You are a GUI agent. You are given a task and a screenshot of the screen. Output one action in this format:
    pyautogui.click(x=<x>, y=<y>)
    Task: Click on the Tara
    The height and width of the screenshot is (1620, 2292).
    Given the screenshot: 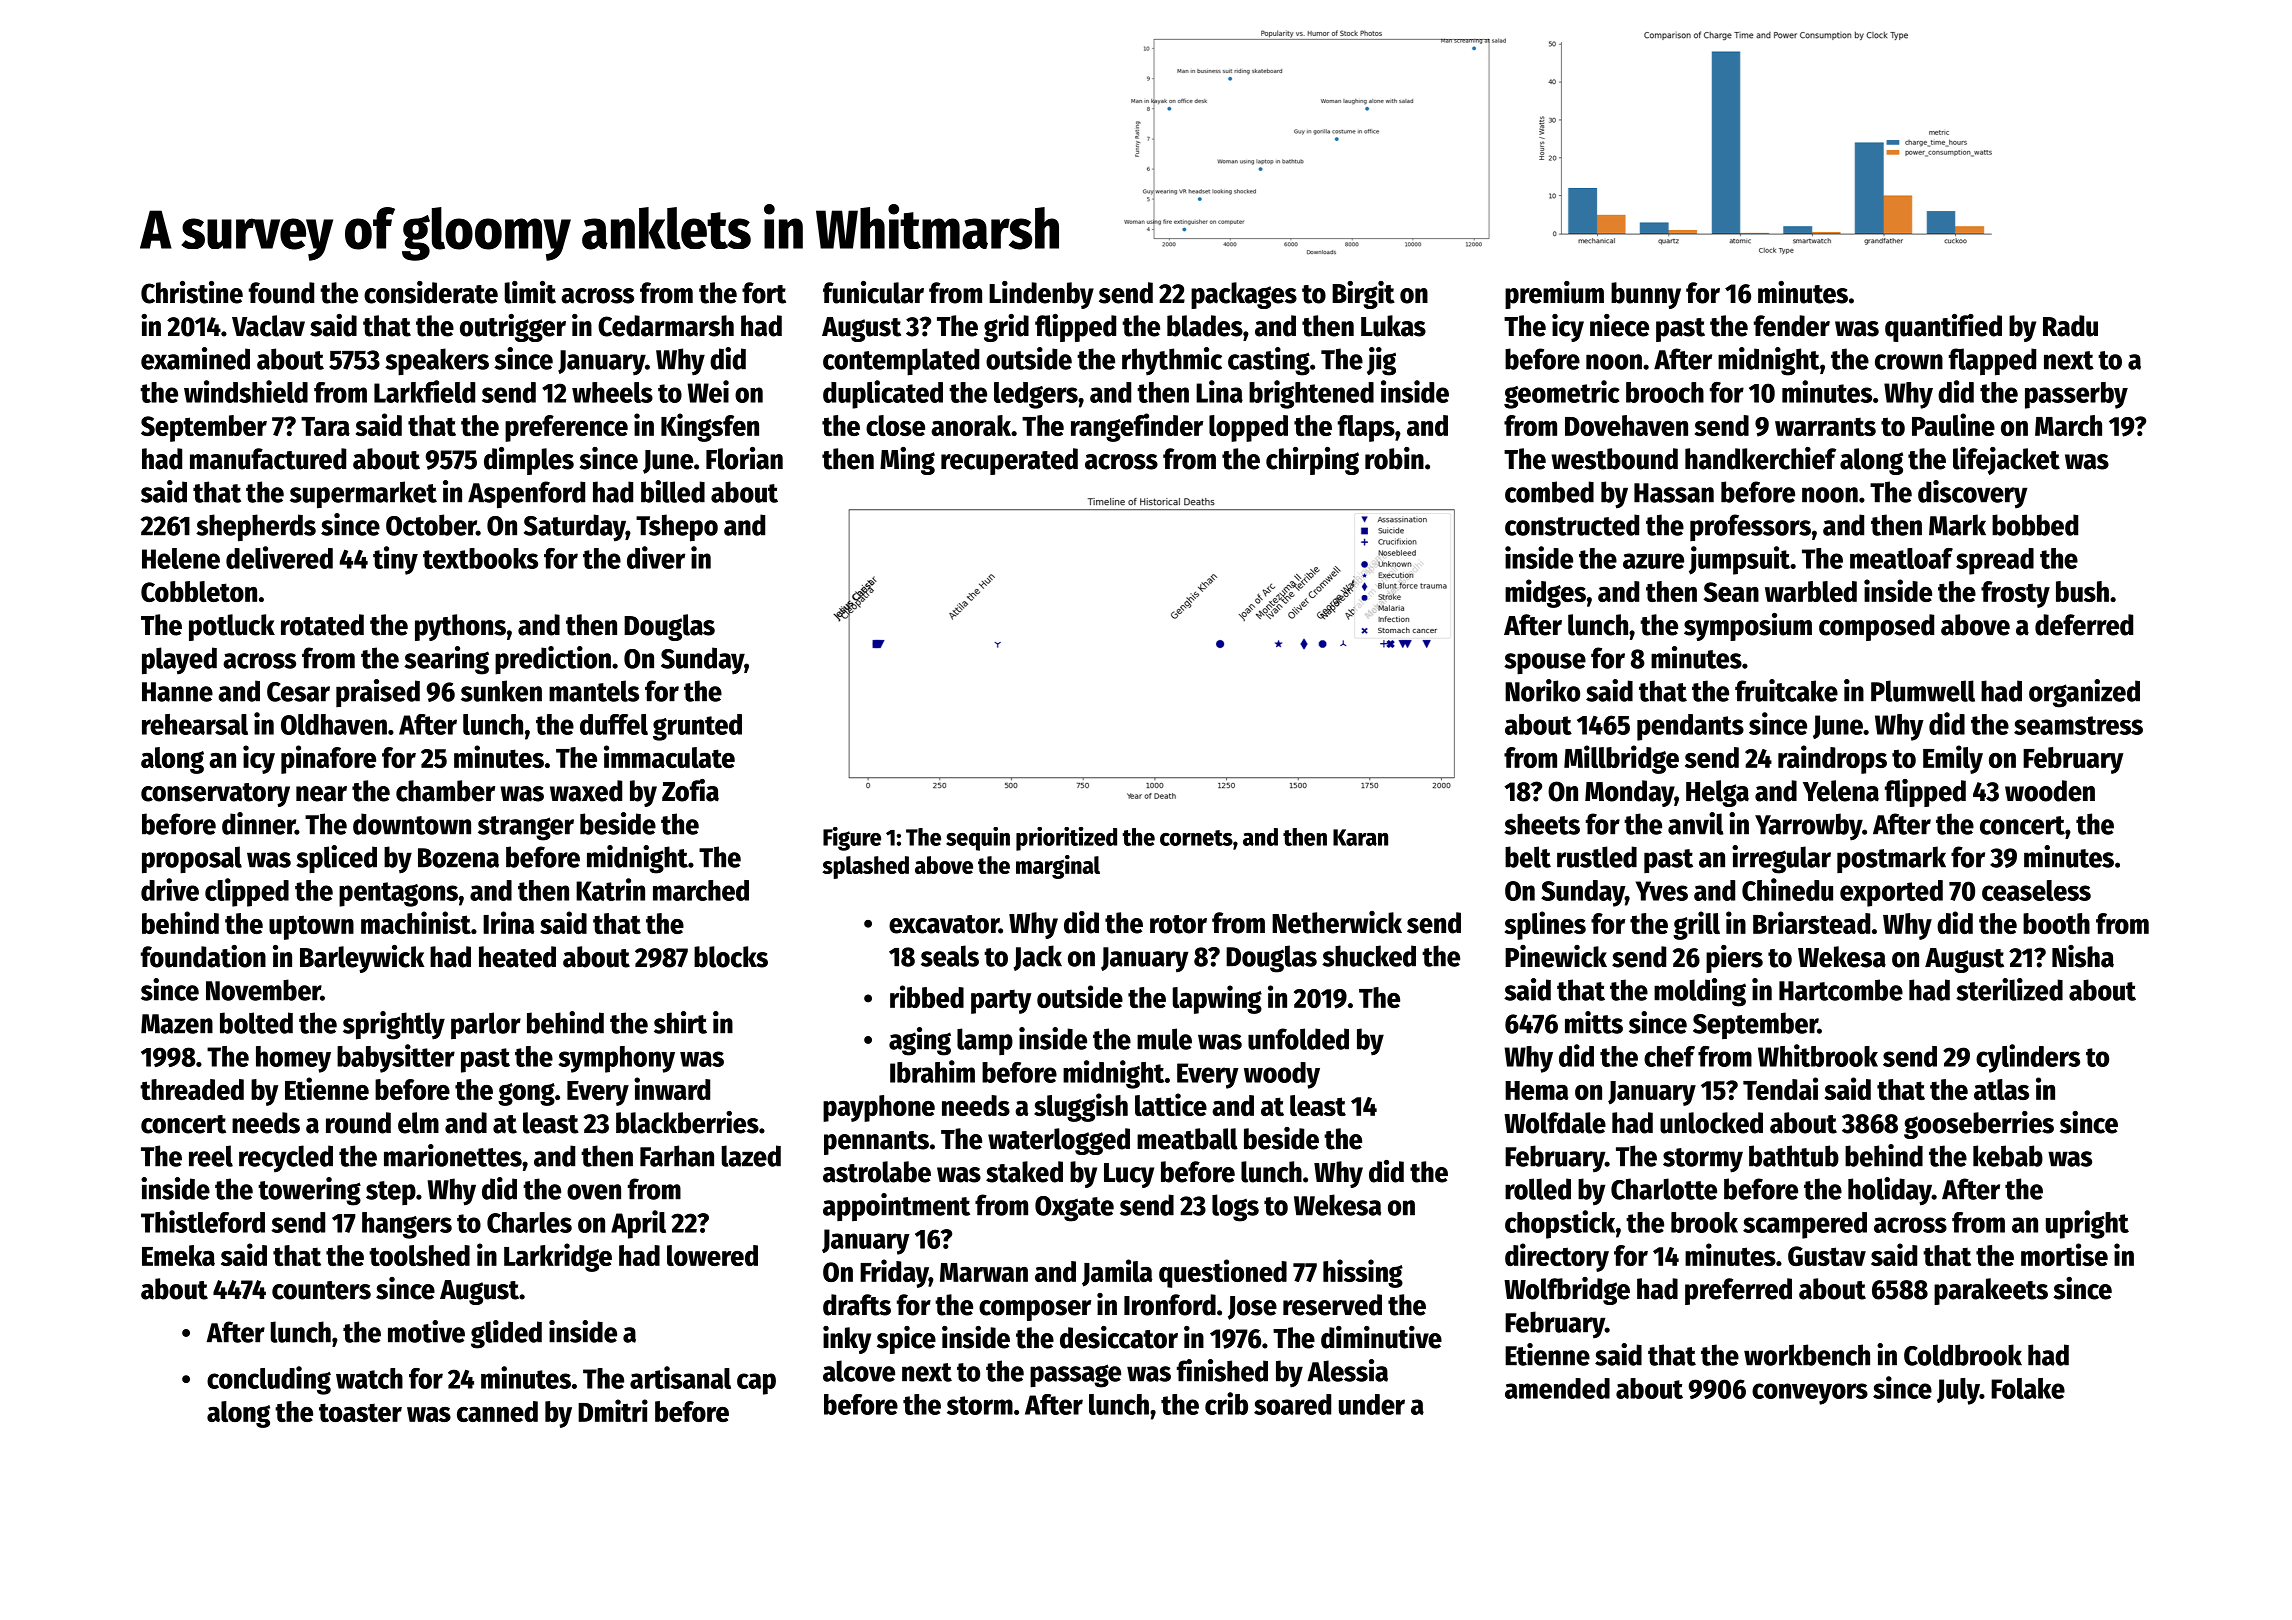 What is the action you would take?
    pyautogui.click(x=325, y=426)
